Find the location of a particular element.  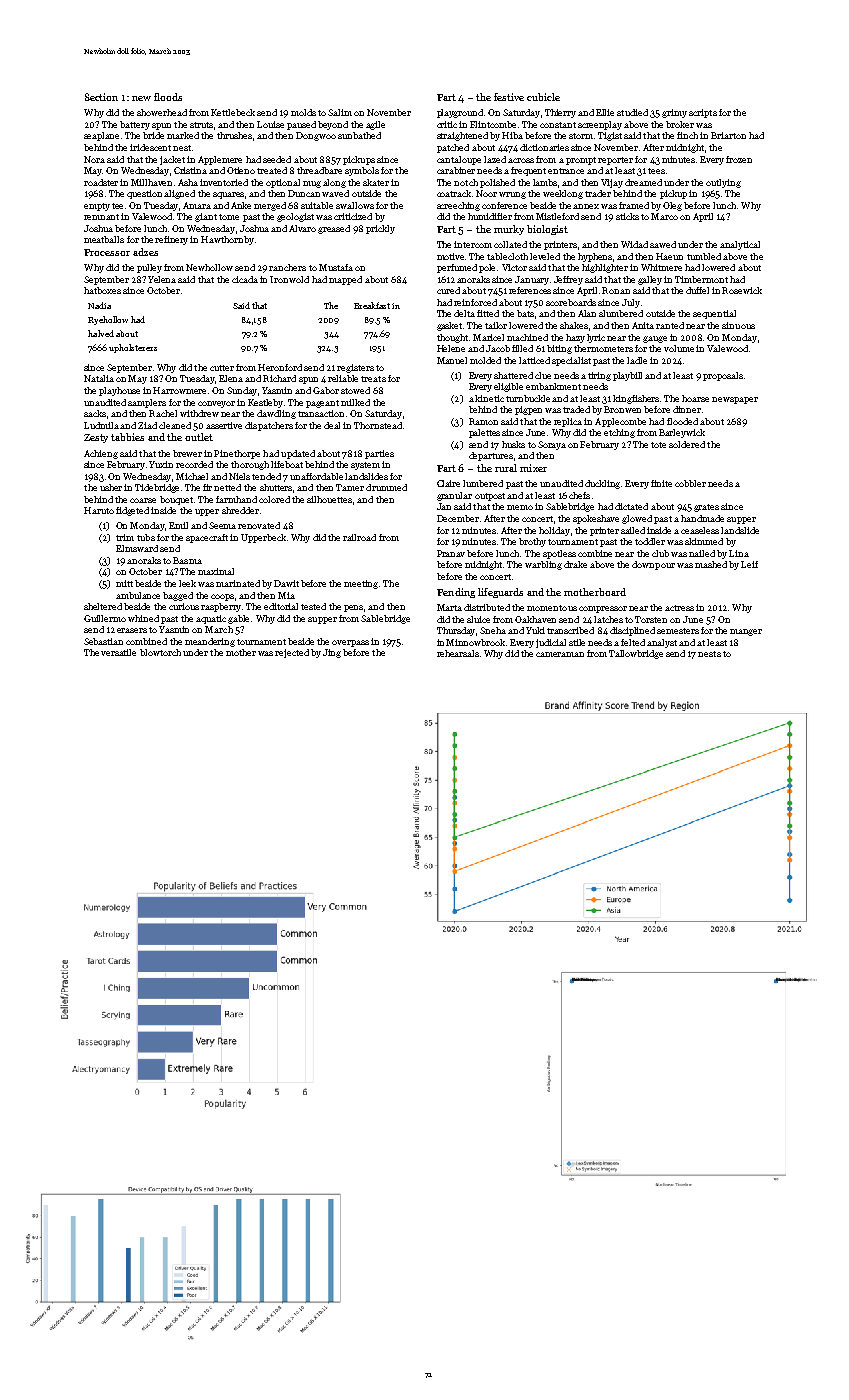

versatile is located at coordinates (118, 652).
